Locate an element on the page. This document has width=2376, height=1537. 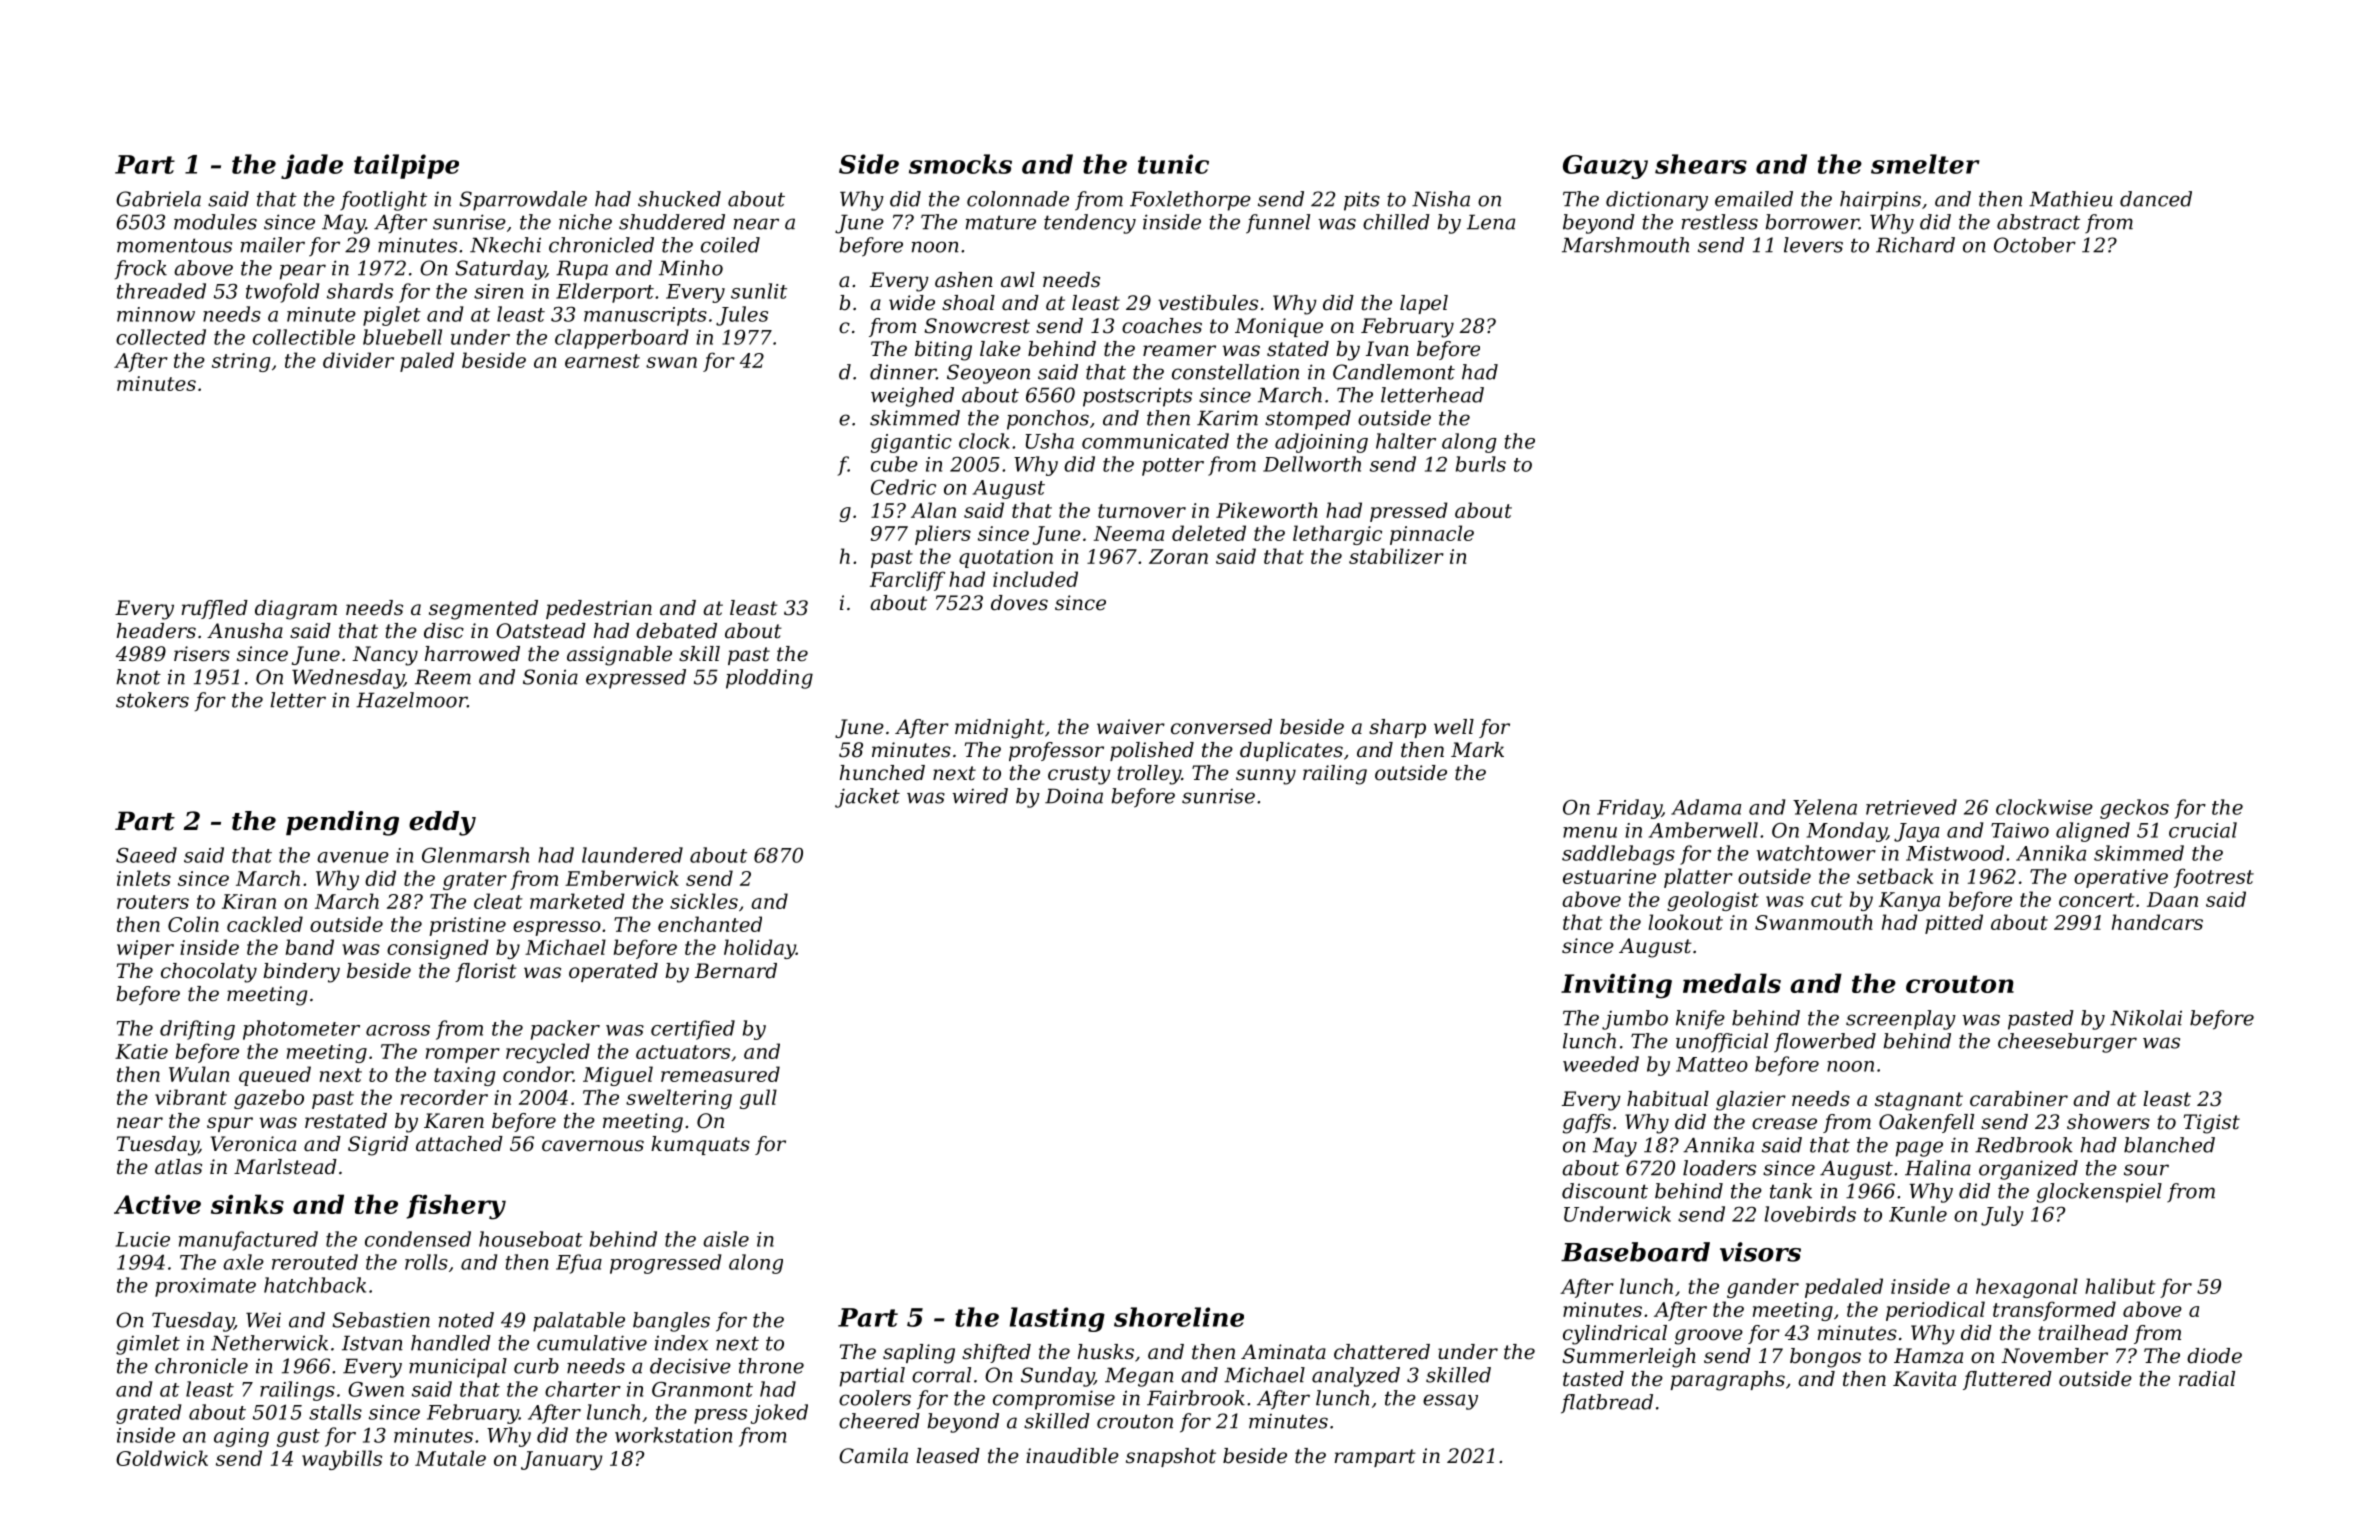
stalls is located at coordinates (335, 1412).
